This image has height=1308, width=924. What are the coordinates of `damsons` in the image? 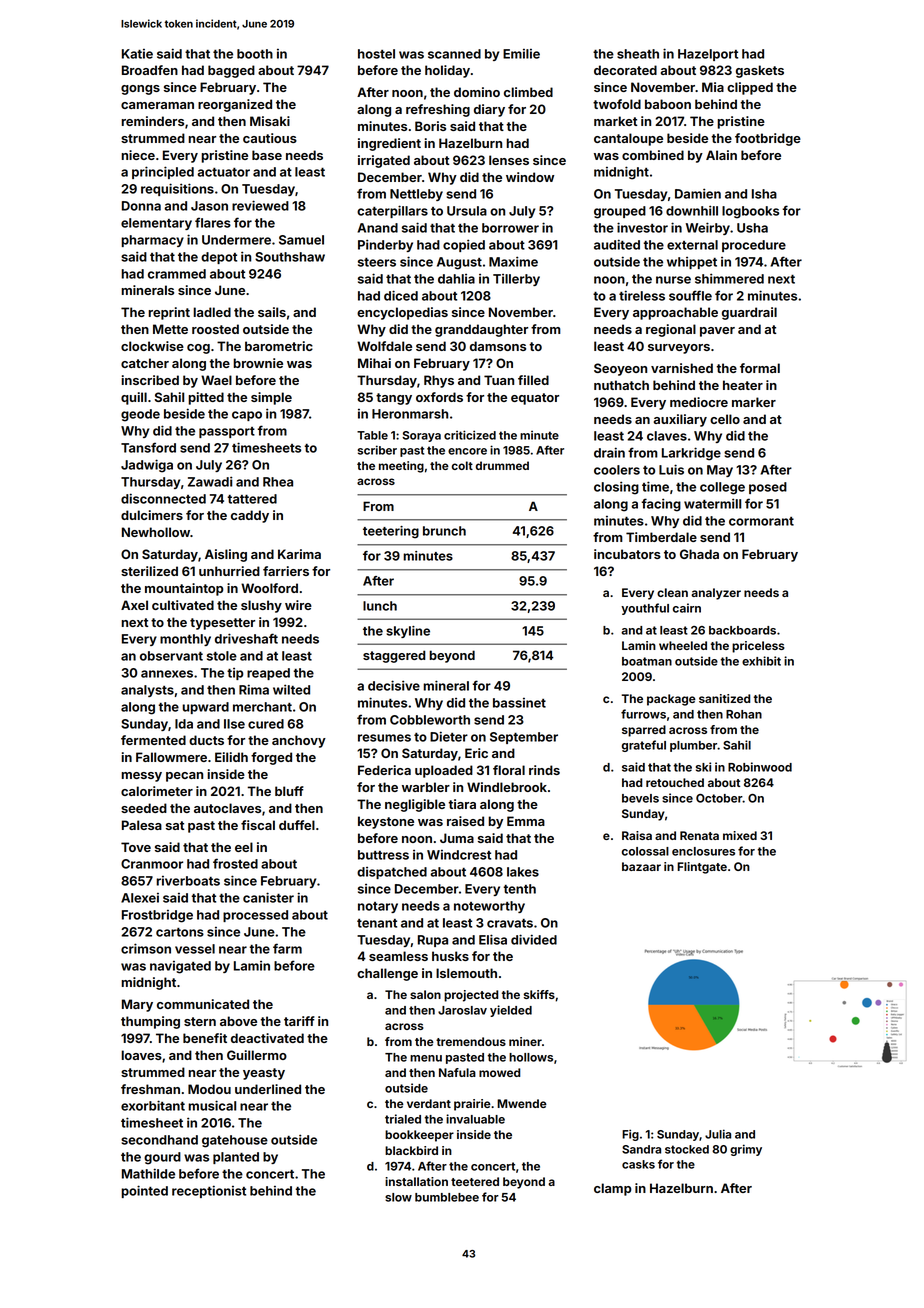 It's located at (498, 346).
